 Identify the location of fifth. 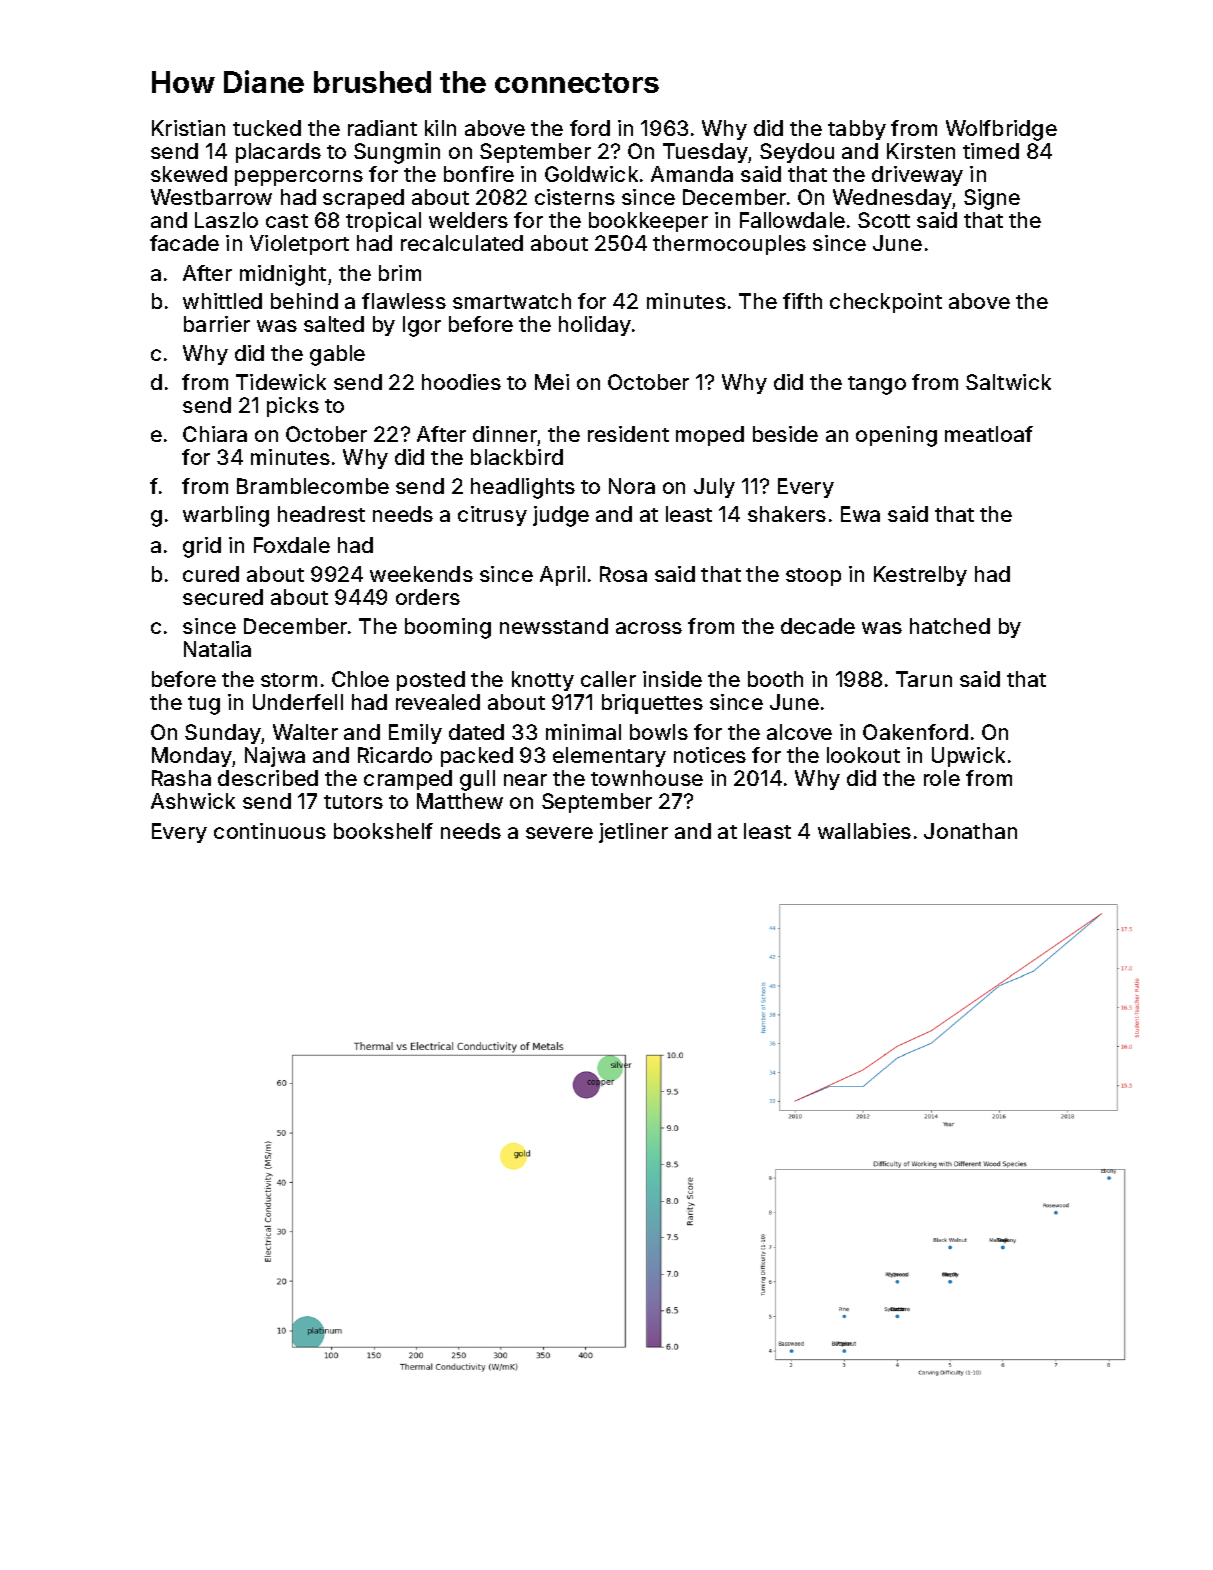
(802, 301).
